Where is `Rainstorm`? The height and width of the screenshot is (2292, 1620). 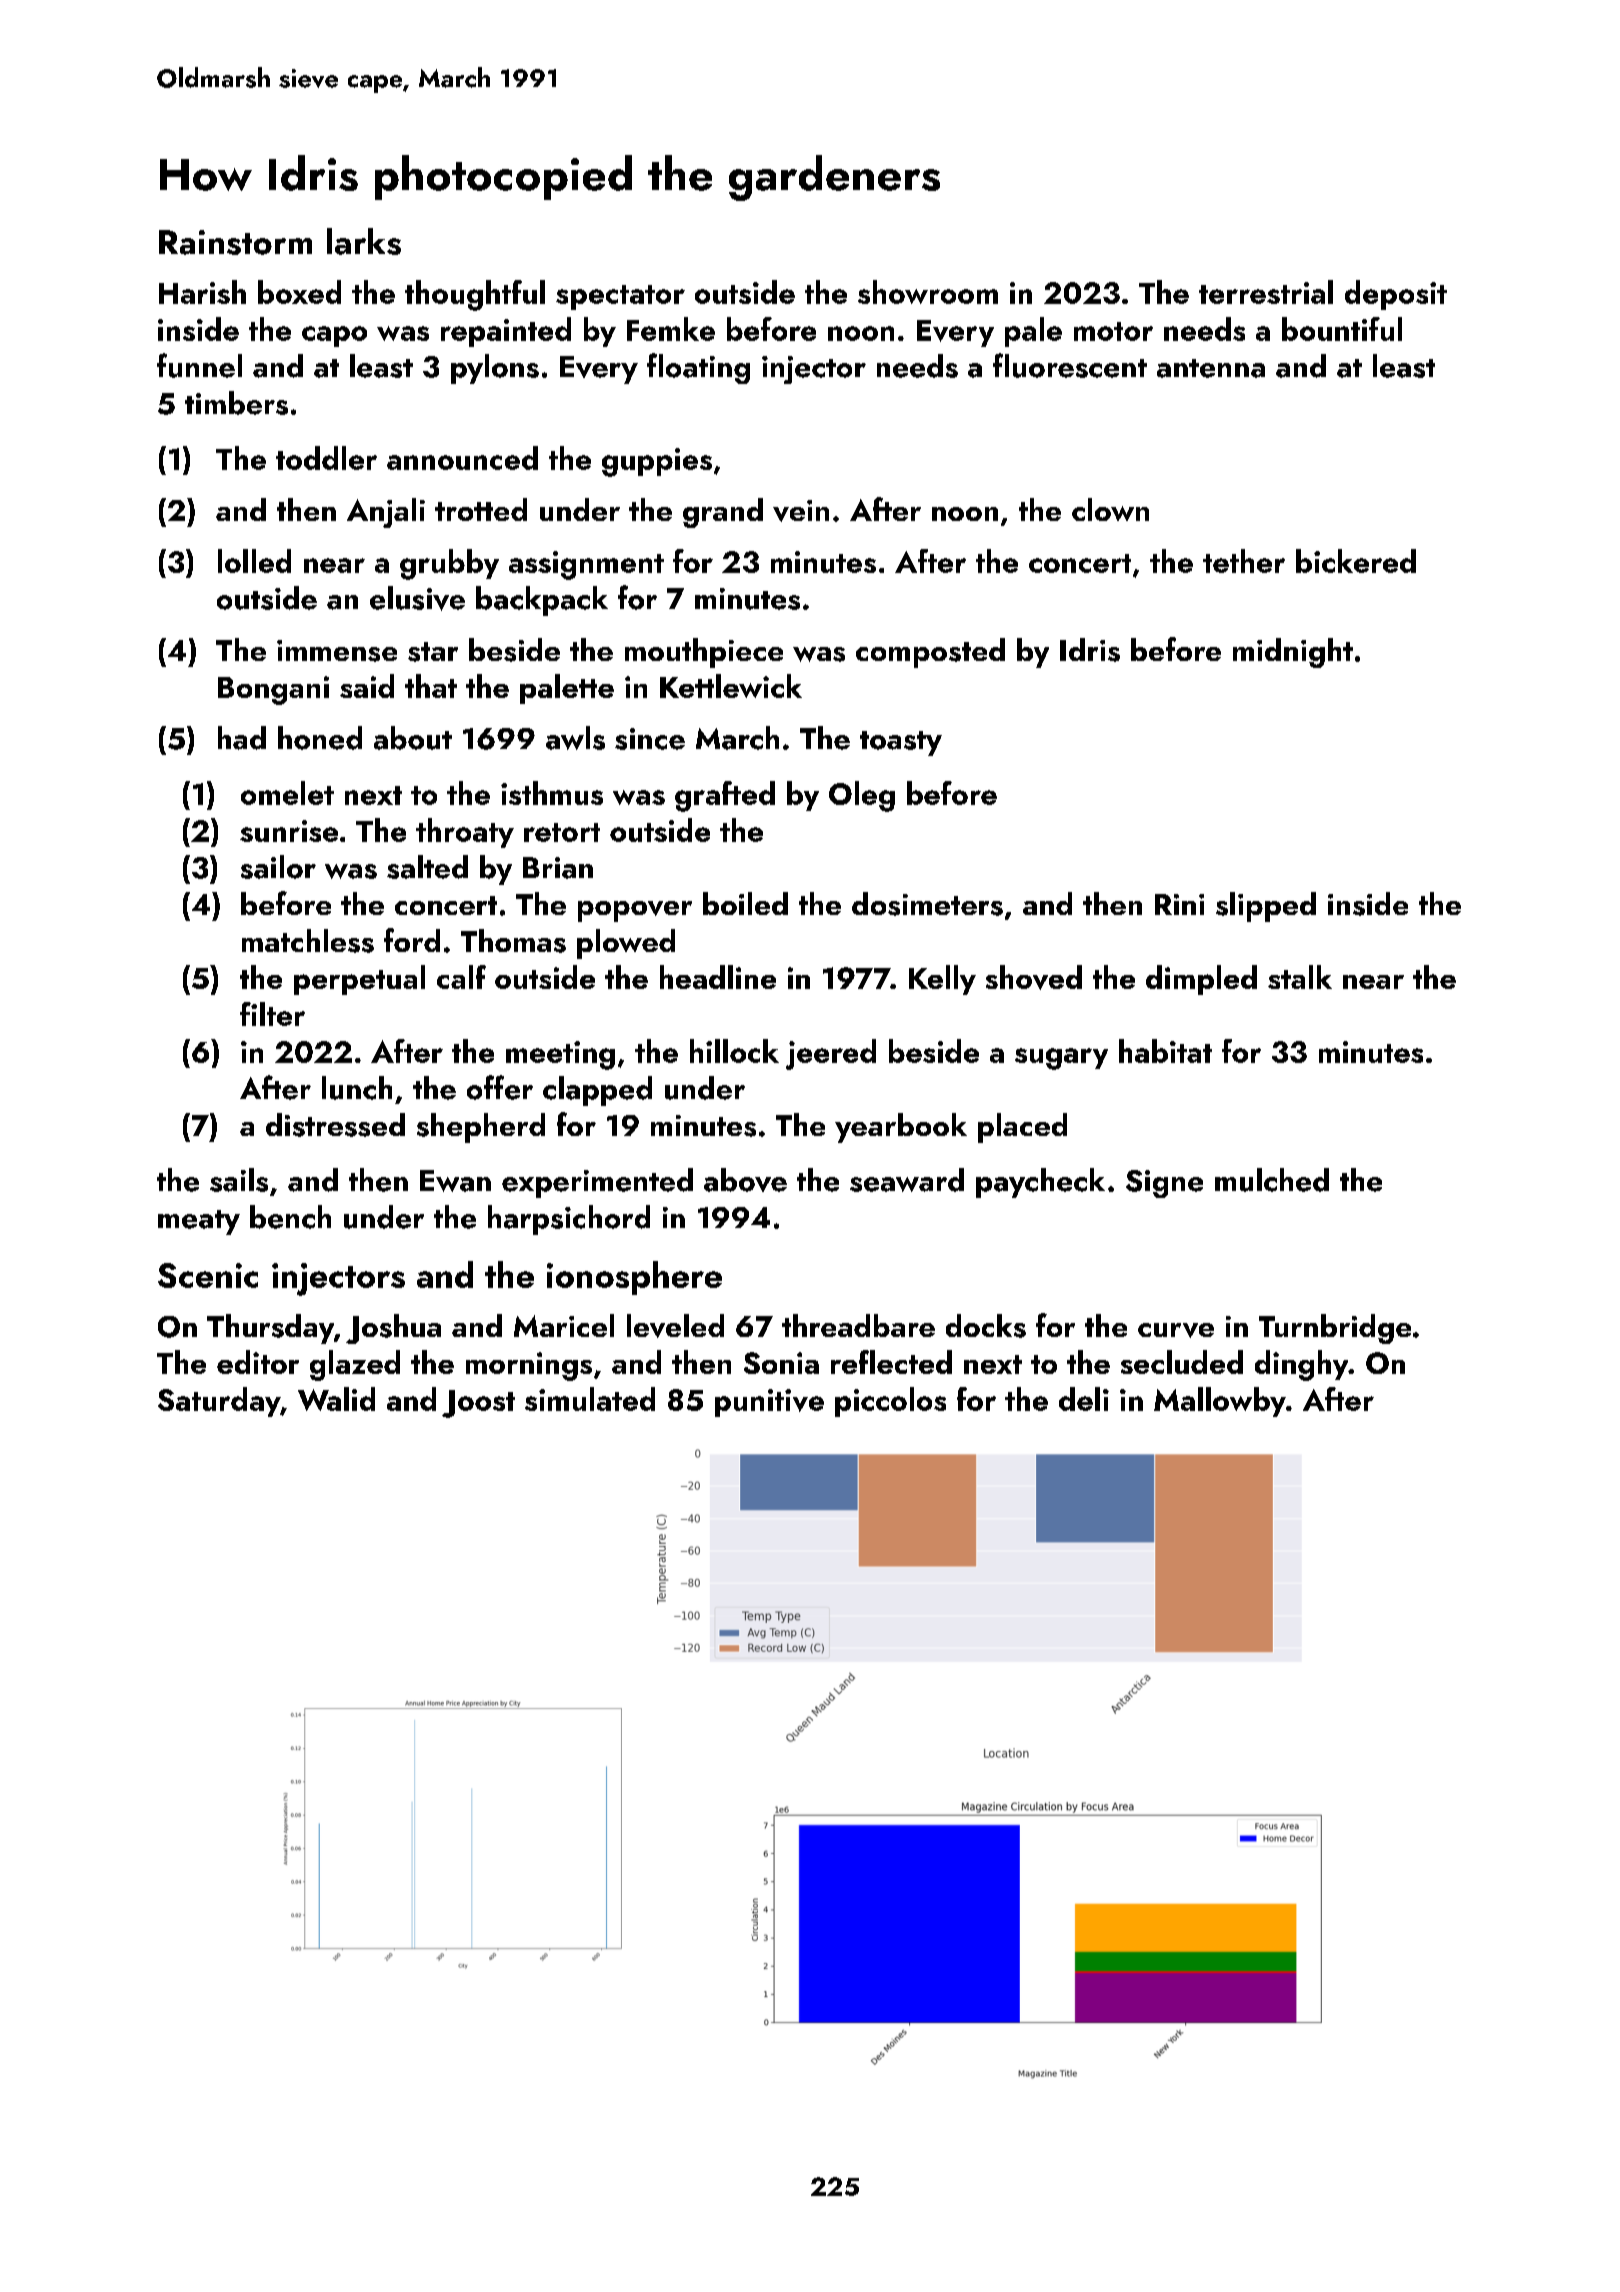 Rainstorm is located at coordinates (235, 242).
